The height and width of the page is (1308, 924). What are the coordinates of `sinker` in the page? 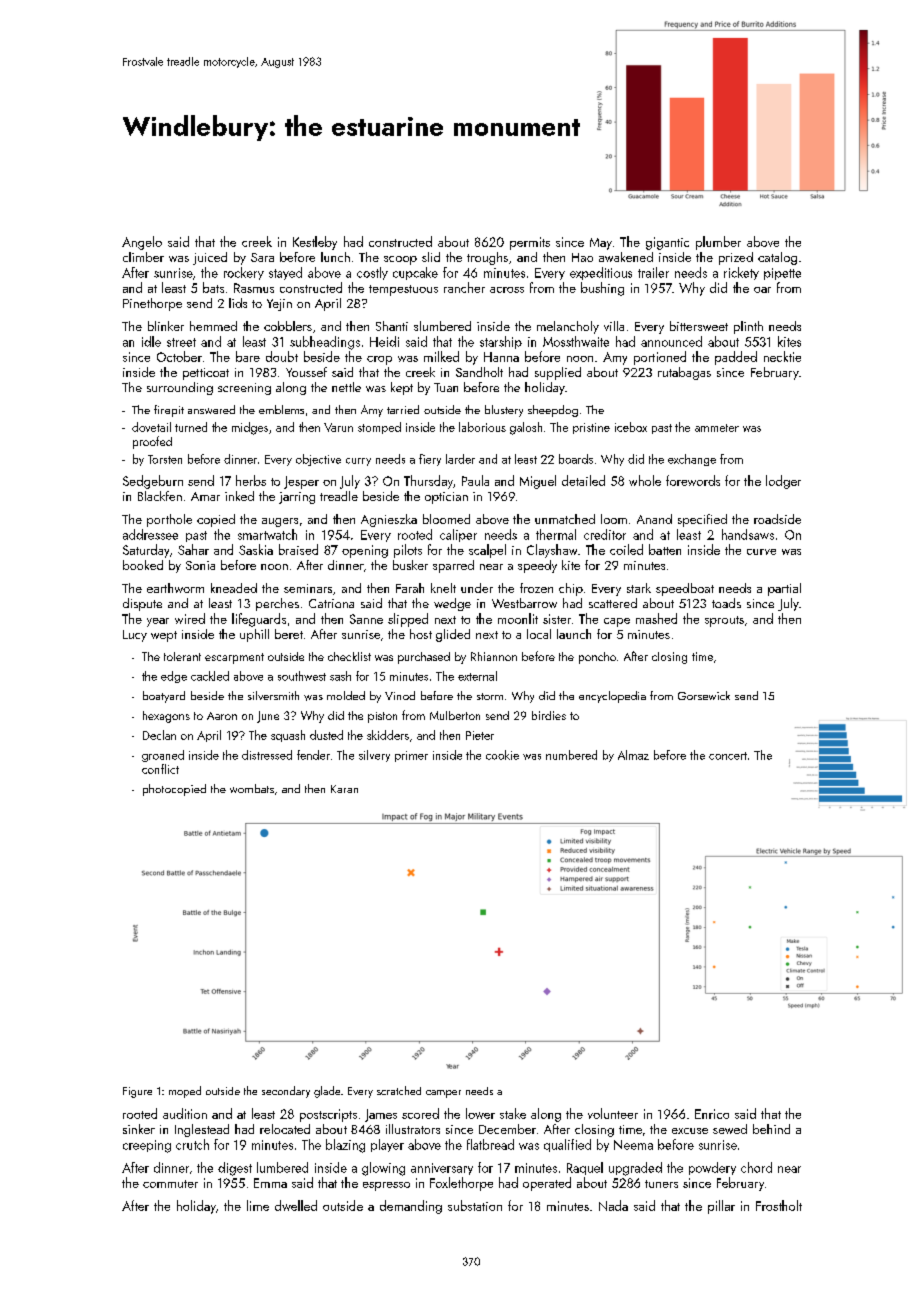 It's located at (139, 1129).
